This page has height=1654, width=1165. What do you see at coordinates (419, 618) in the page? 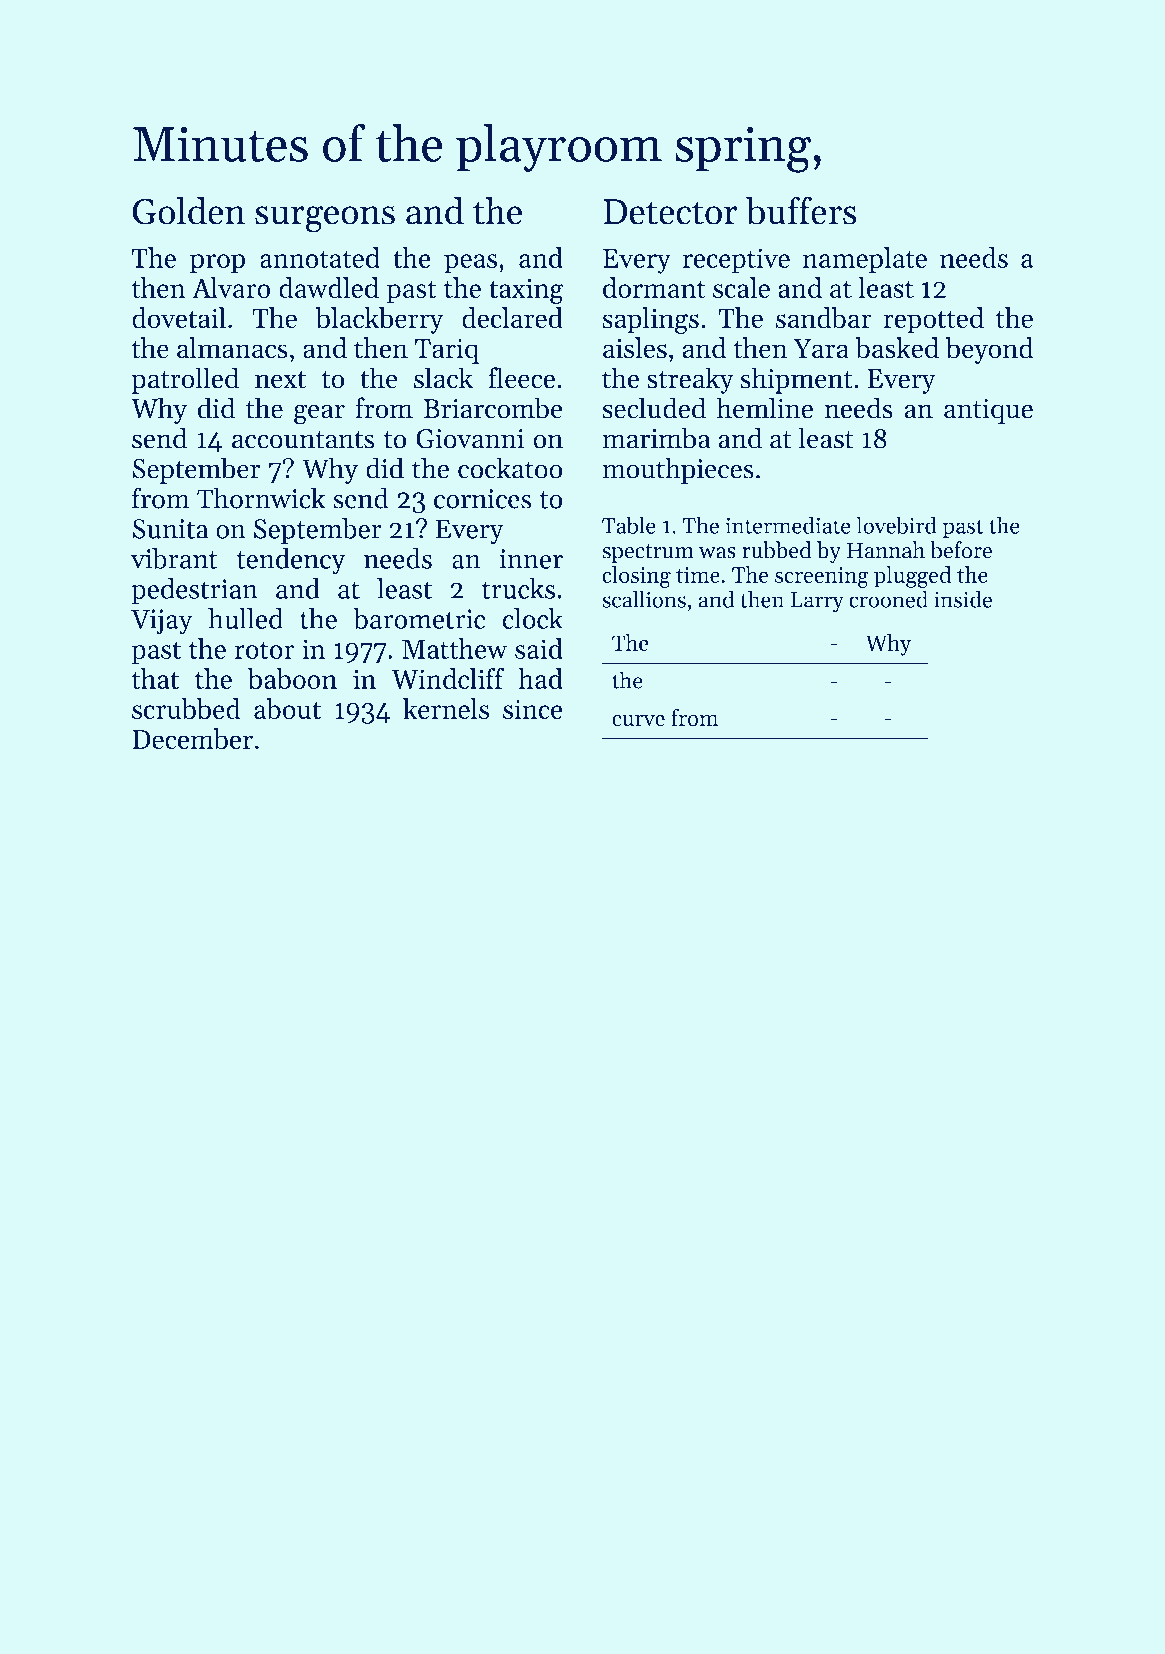
I see `barometric` at bounding box center [419, 618].
